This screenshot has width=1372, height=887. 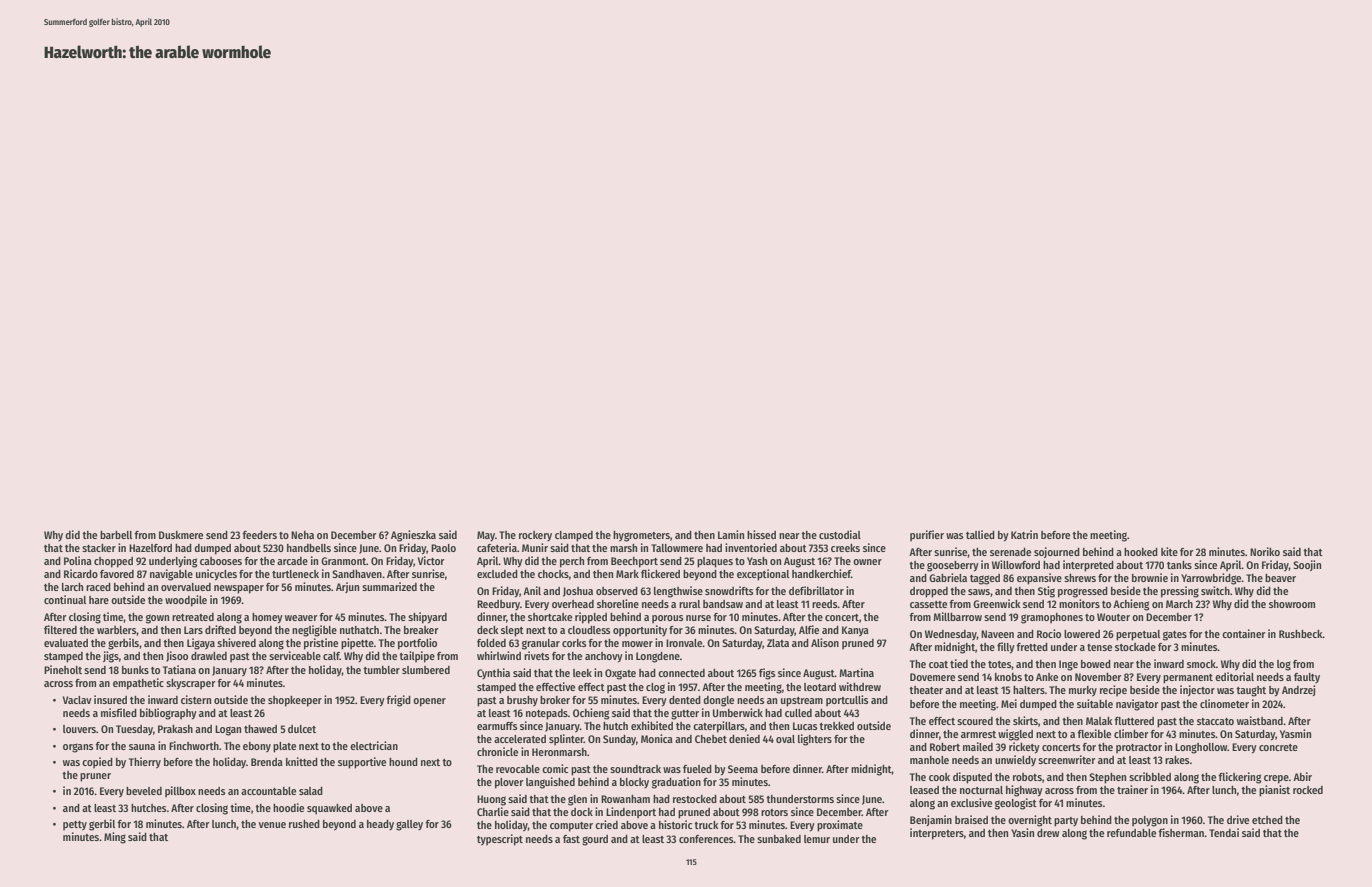 What do you see at coordinates (413, 536) in the screenshot?
I see `Agnieszka` at bounding box center [413, 536].
